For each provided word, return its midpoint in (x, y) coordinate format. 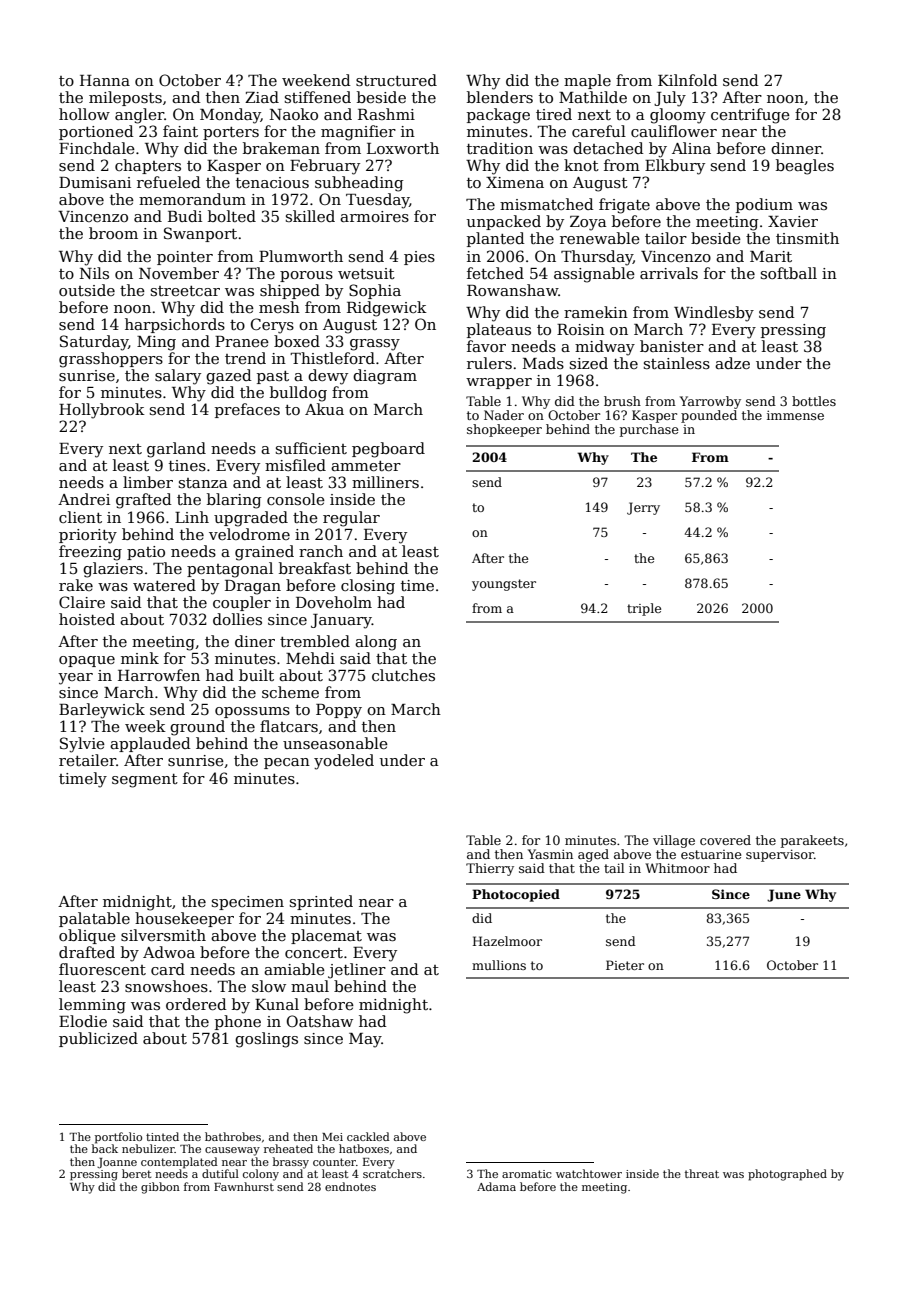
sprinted (321, 902)
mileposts (125, 98)
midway (605, 348)
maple (587, 81)
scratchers (392, 1173)
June (784, 895)
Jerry (643, 508)
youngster (504, 585)
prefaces (247, 410)
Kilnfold (688, 80)
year (75, 679)
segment (145, 781)
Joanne (117, 1163)
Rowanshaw (512, 290)
